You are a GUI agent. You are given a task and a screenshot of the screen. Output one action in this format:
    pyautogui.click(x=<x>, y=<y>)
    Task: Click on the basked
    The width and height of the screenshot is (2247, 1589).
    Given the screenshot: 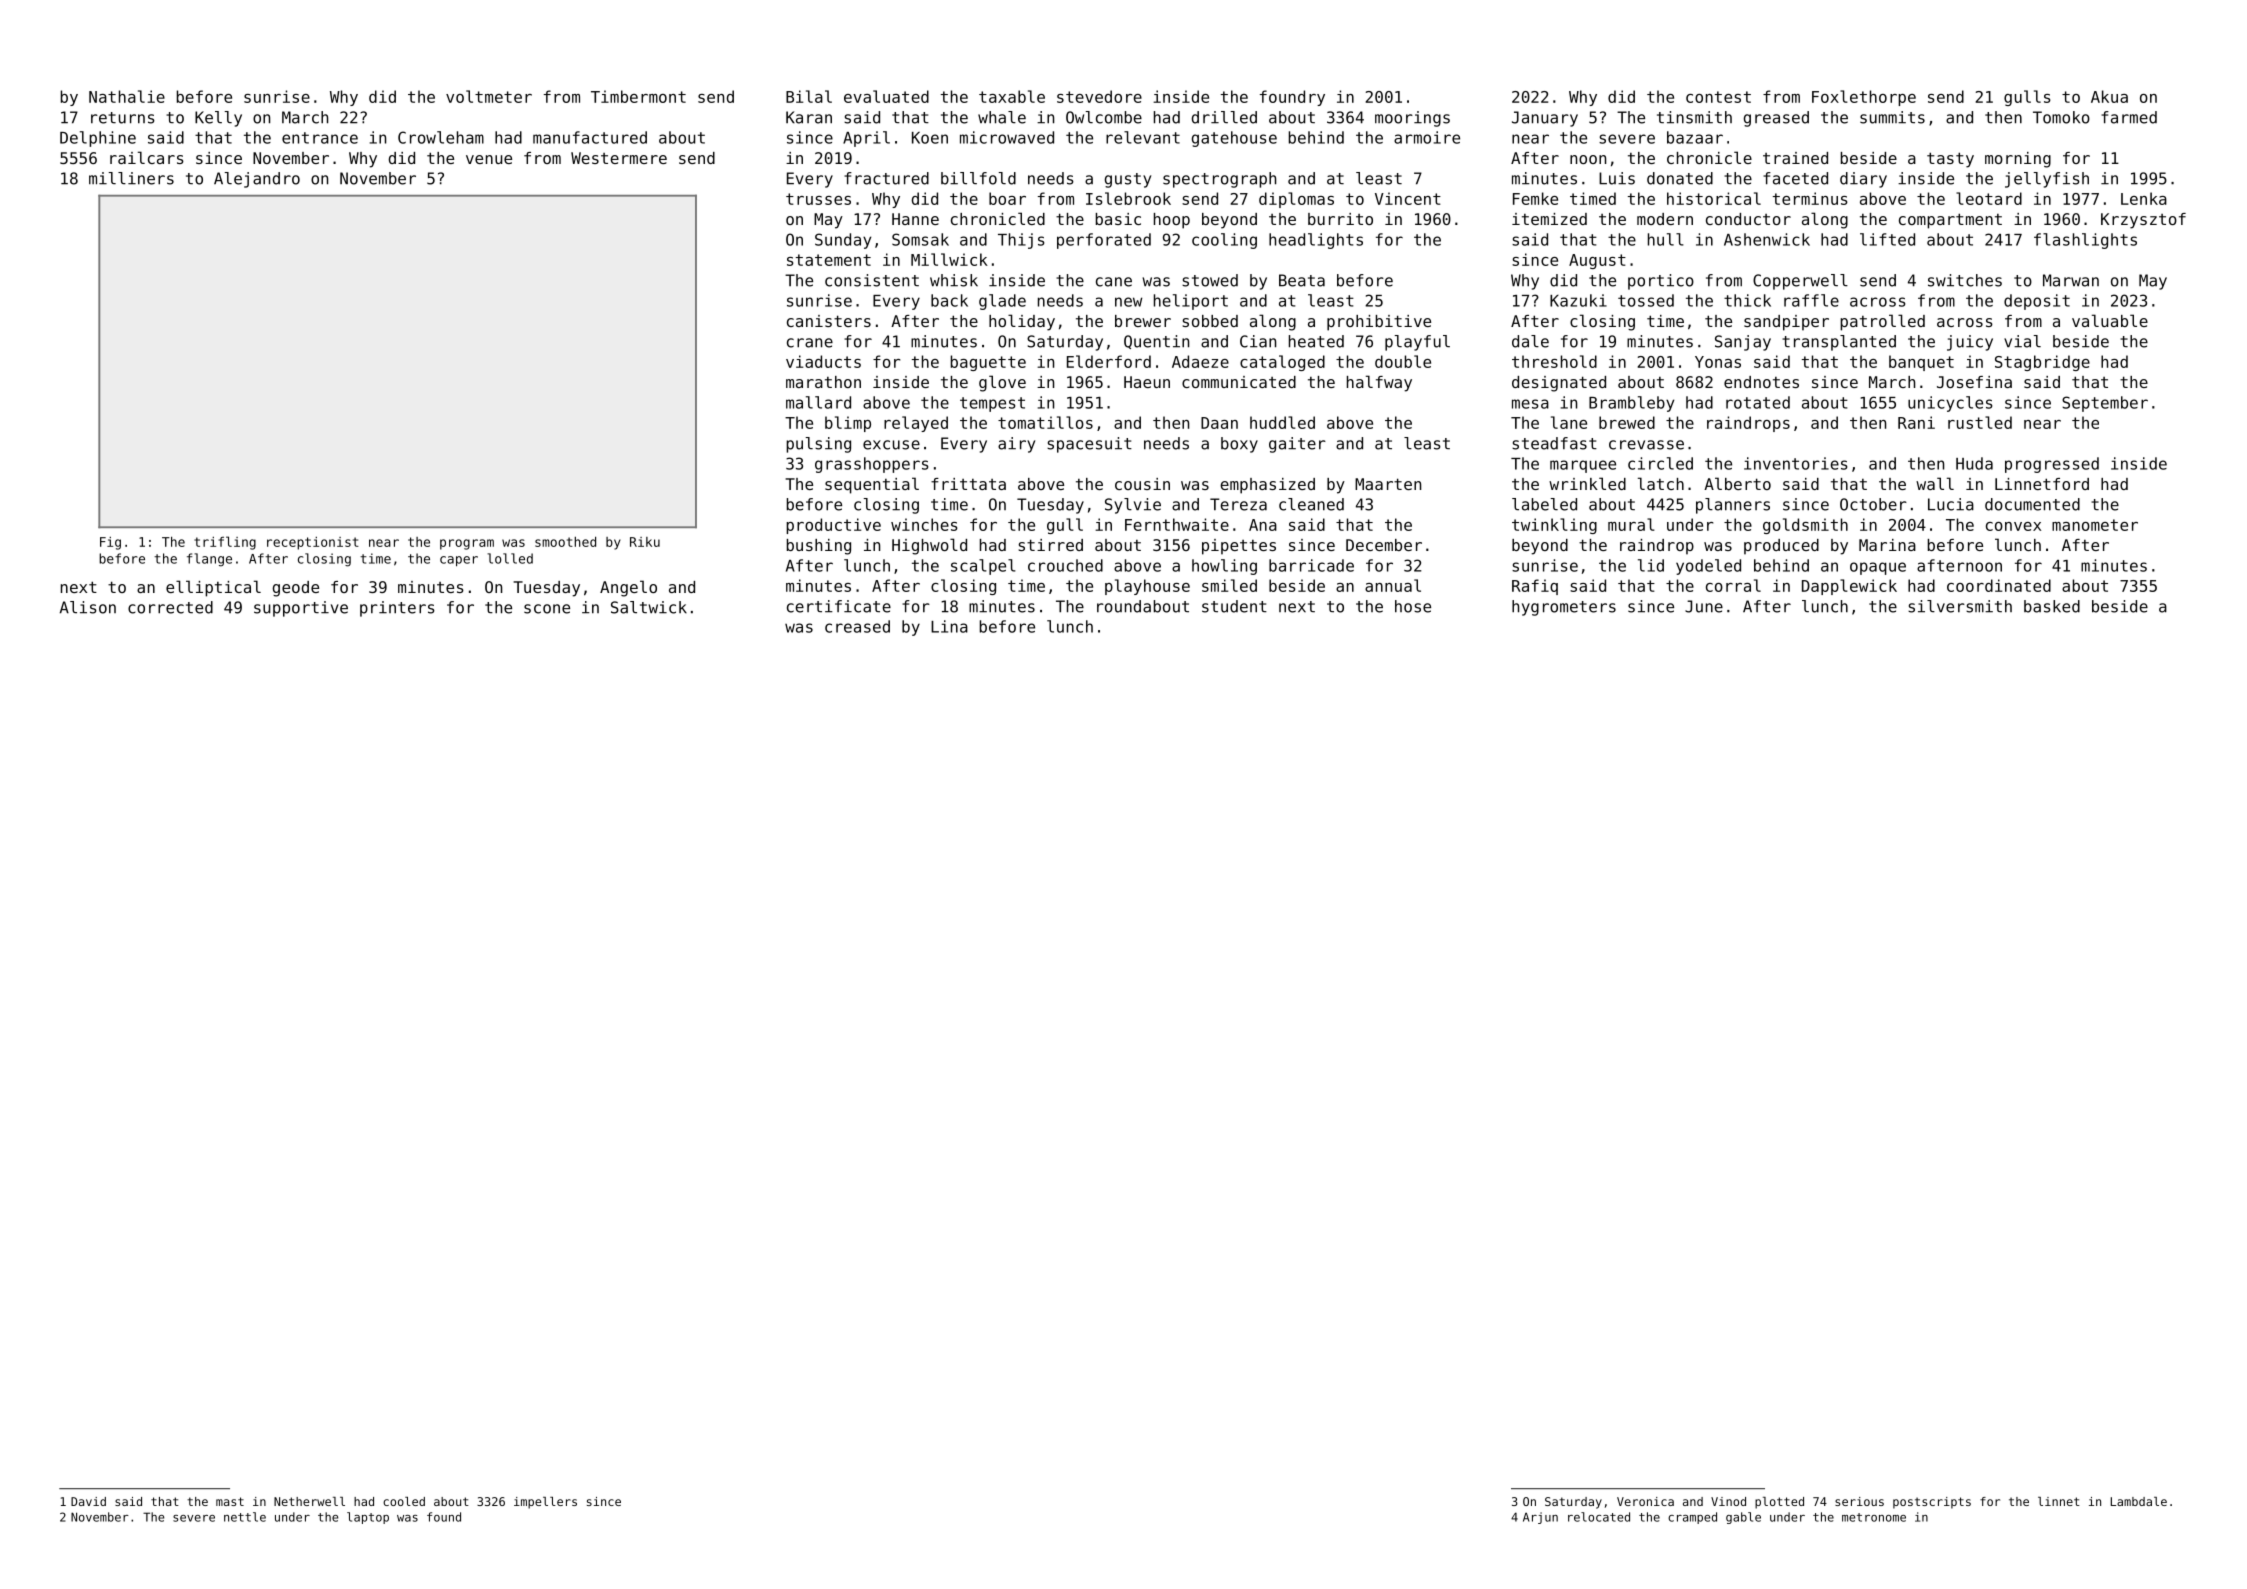 What is the action you would take?
    pyautogui.click(x=2052, y=606)
